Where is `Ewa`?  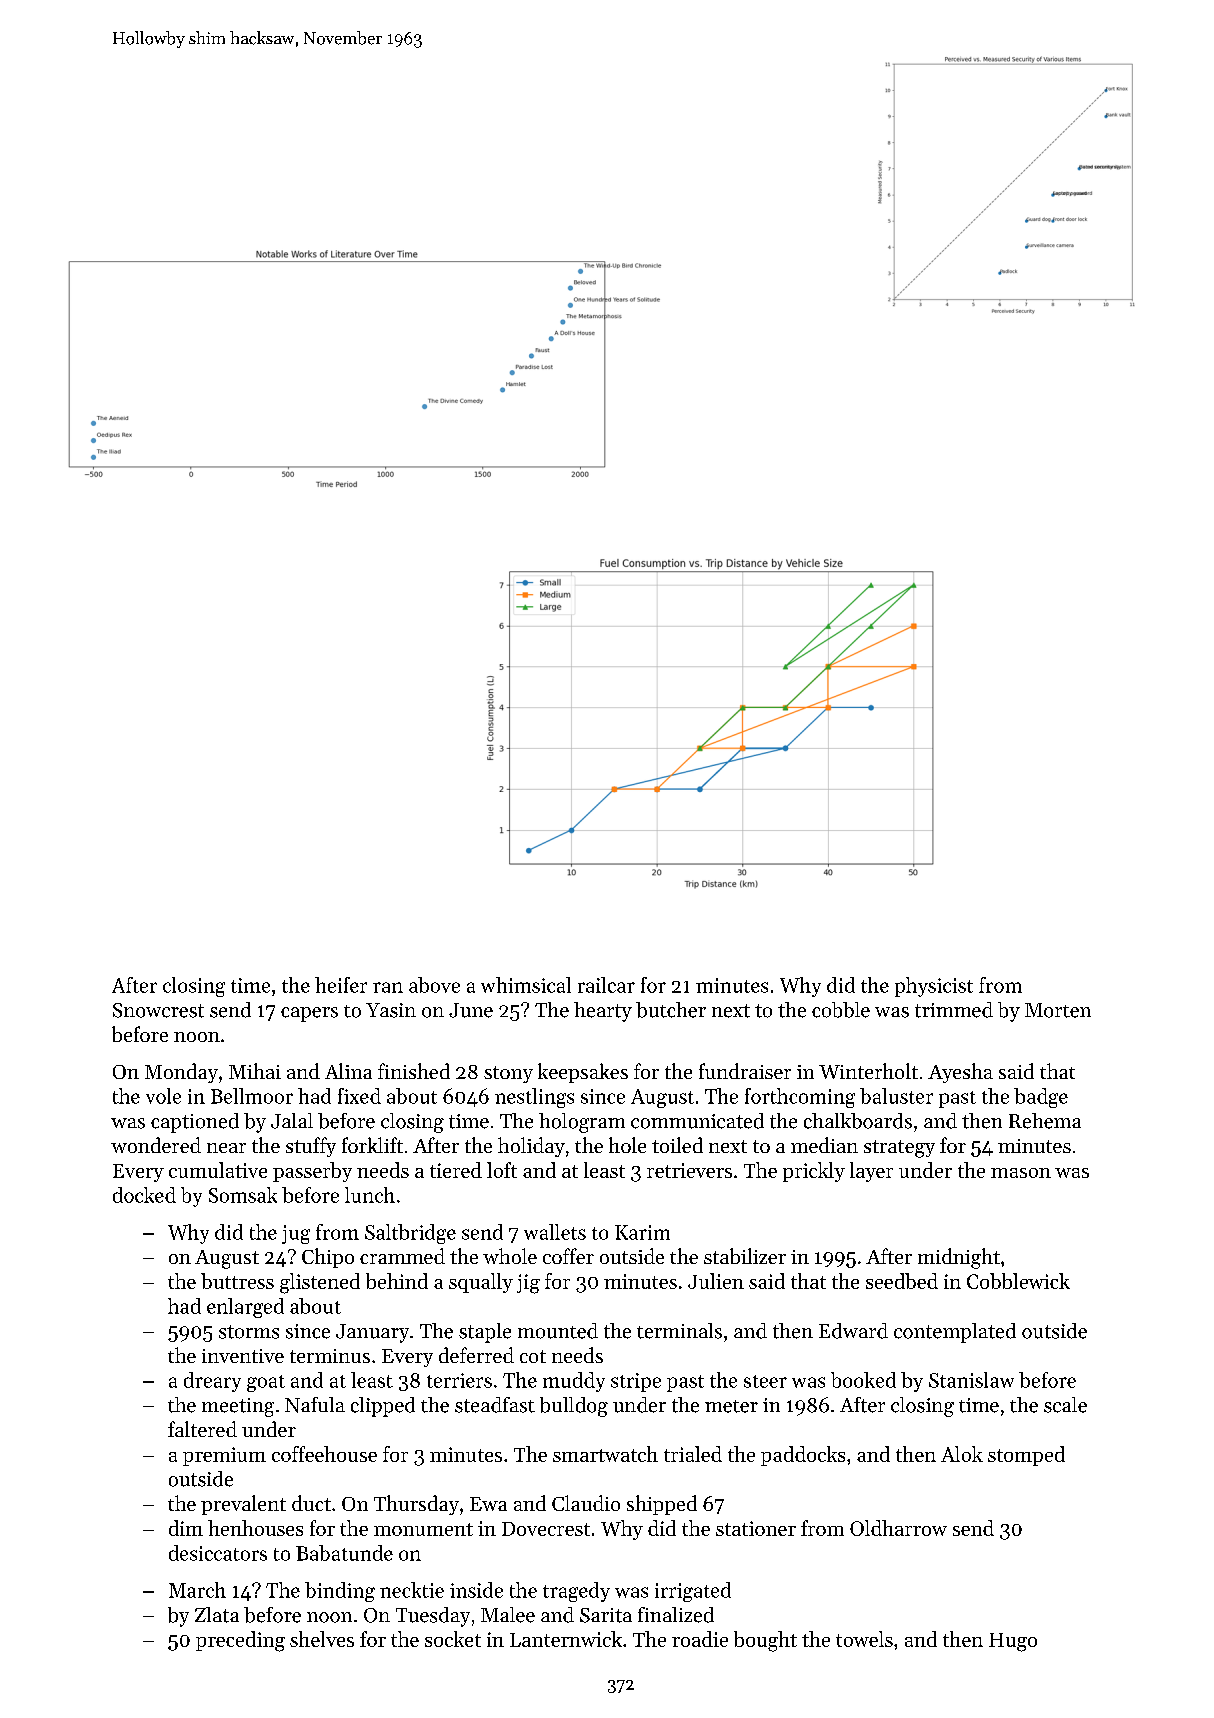 Ewa is located at coordinates (488, 1504).
